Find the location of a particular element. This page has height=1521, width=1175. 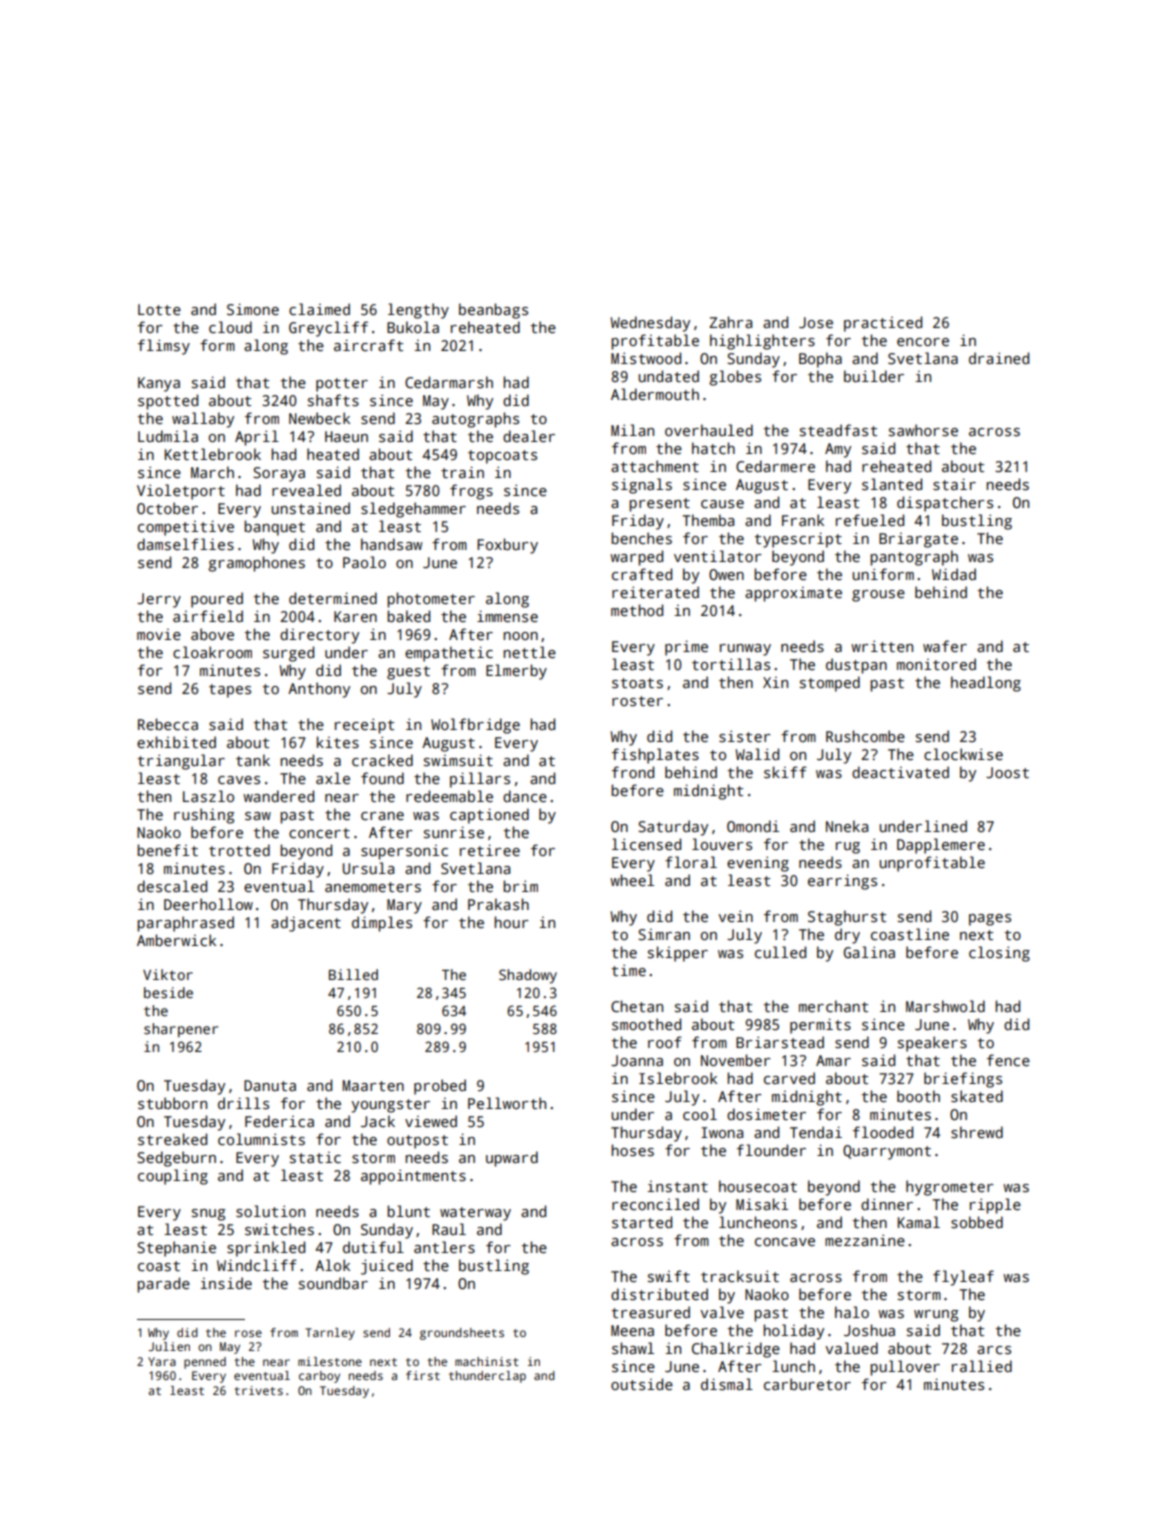

mezzanine is located at coordinates (865, 1240).
